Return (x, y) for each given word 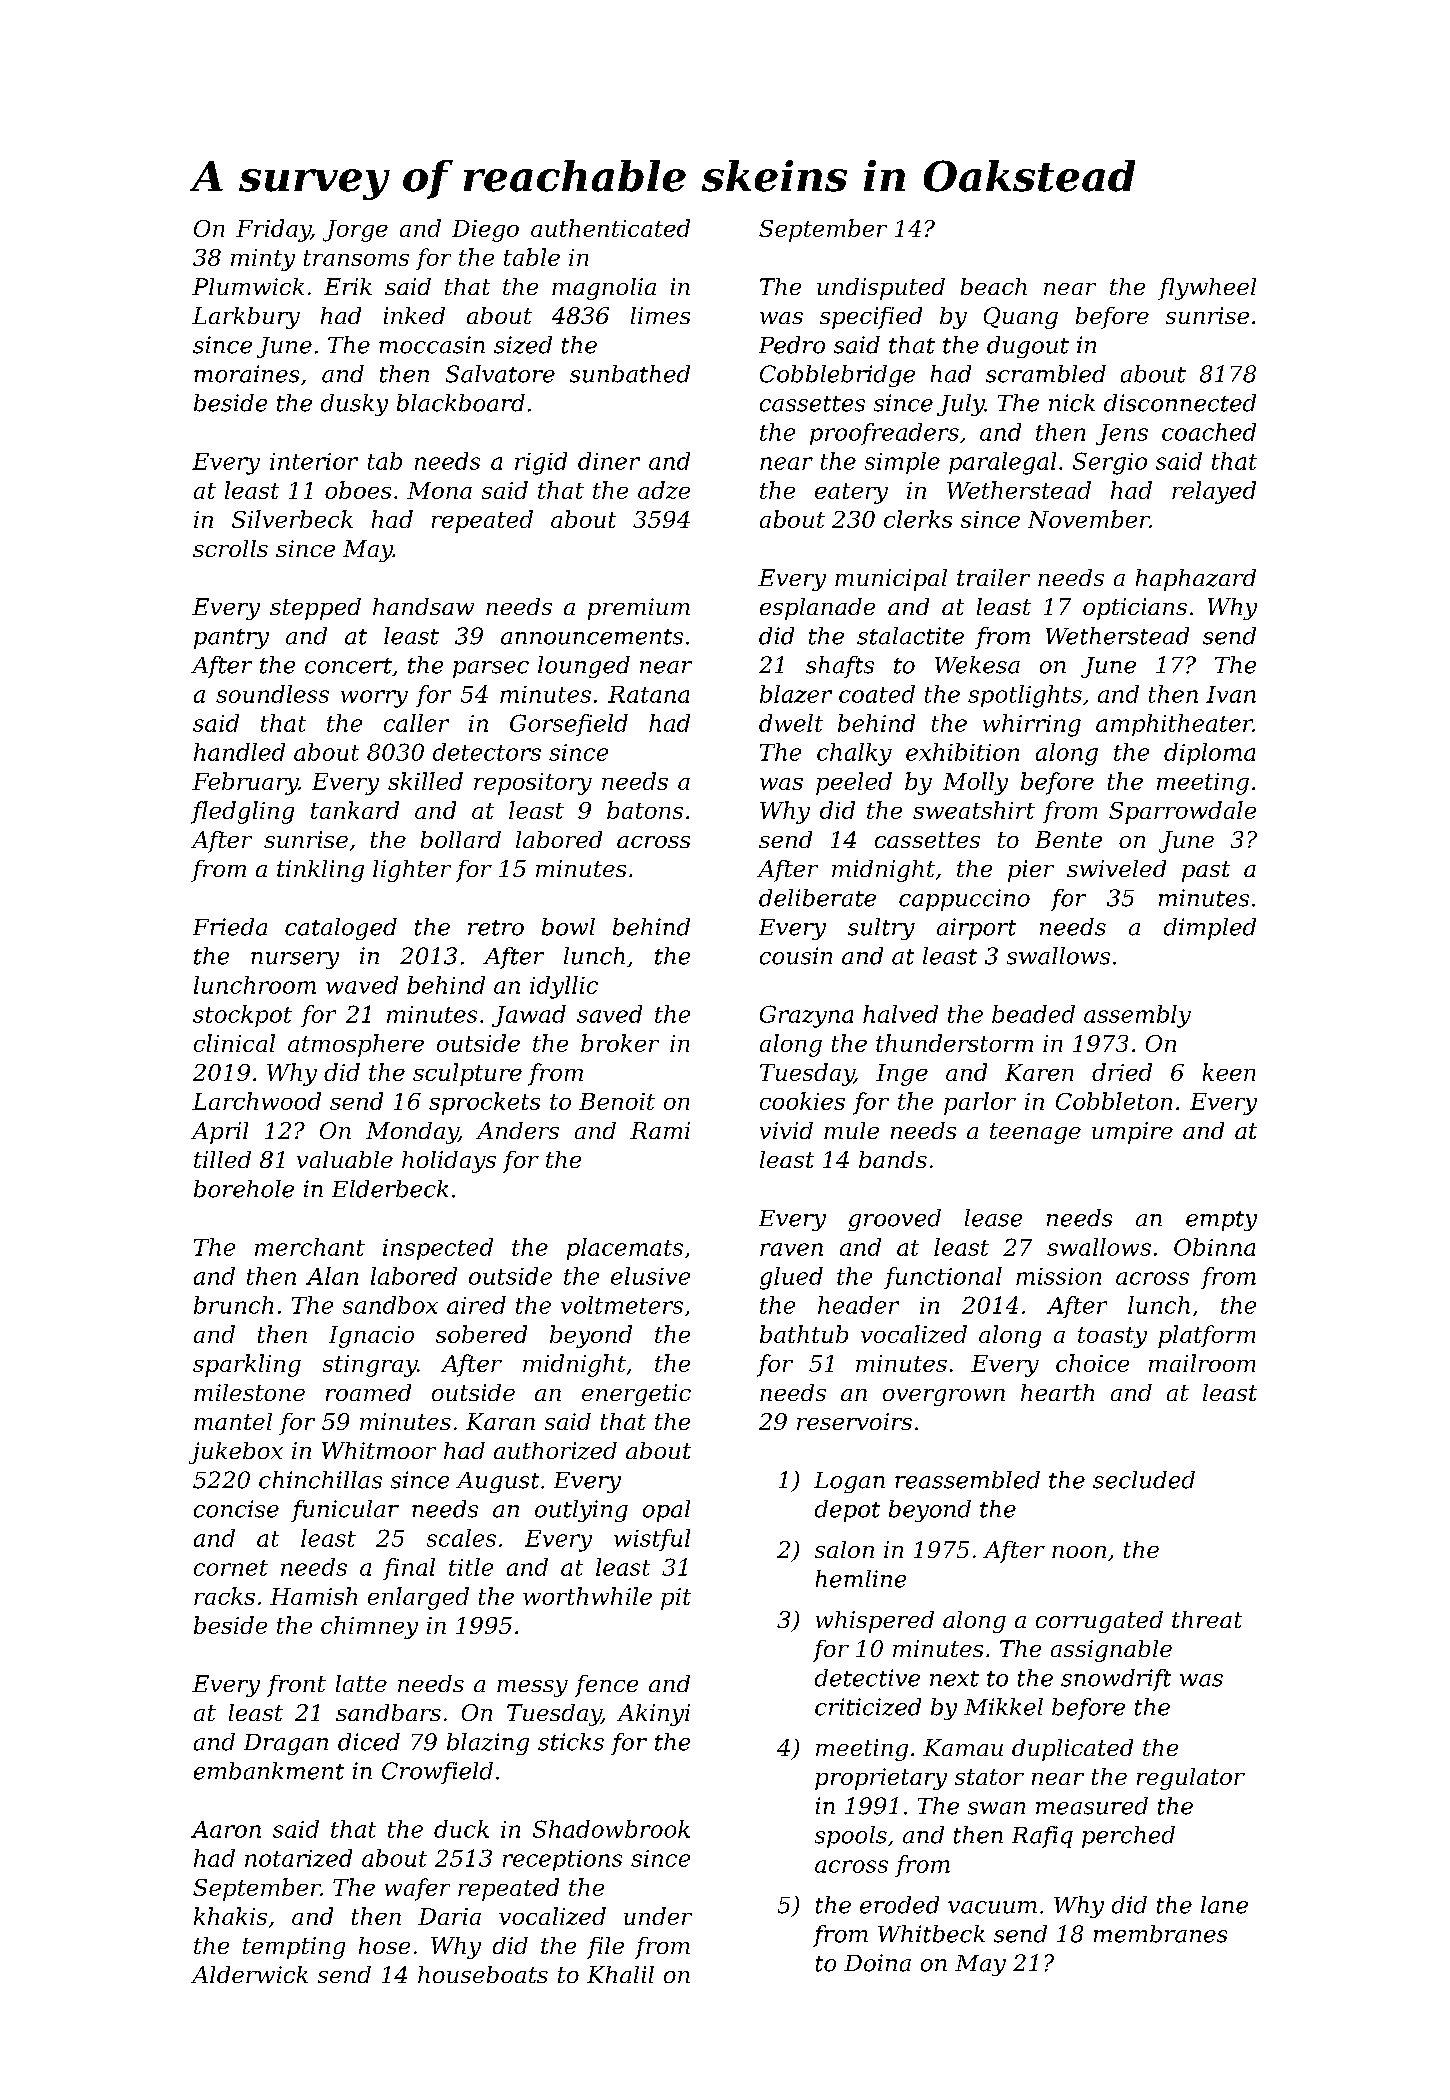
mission (1058, 1276)
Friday (273, 230)
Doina (877, 1963)
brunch (233, 1305)
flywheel (1207, 289)
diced (369, 1742)
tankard (355, 810)
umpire (1132, 1133)
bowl (568, 927)
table (532, 257)
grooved (894, 1220)
